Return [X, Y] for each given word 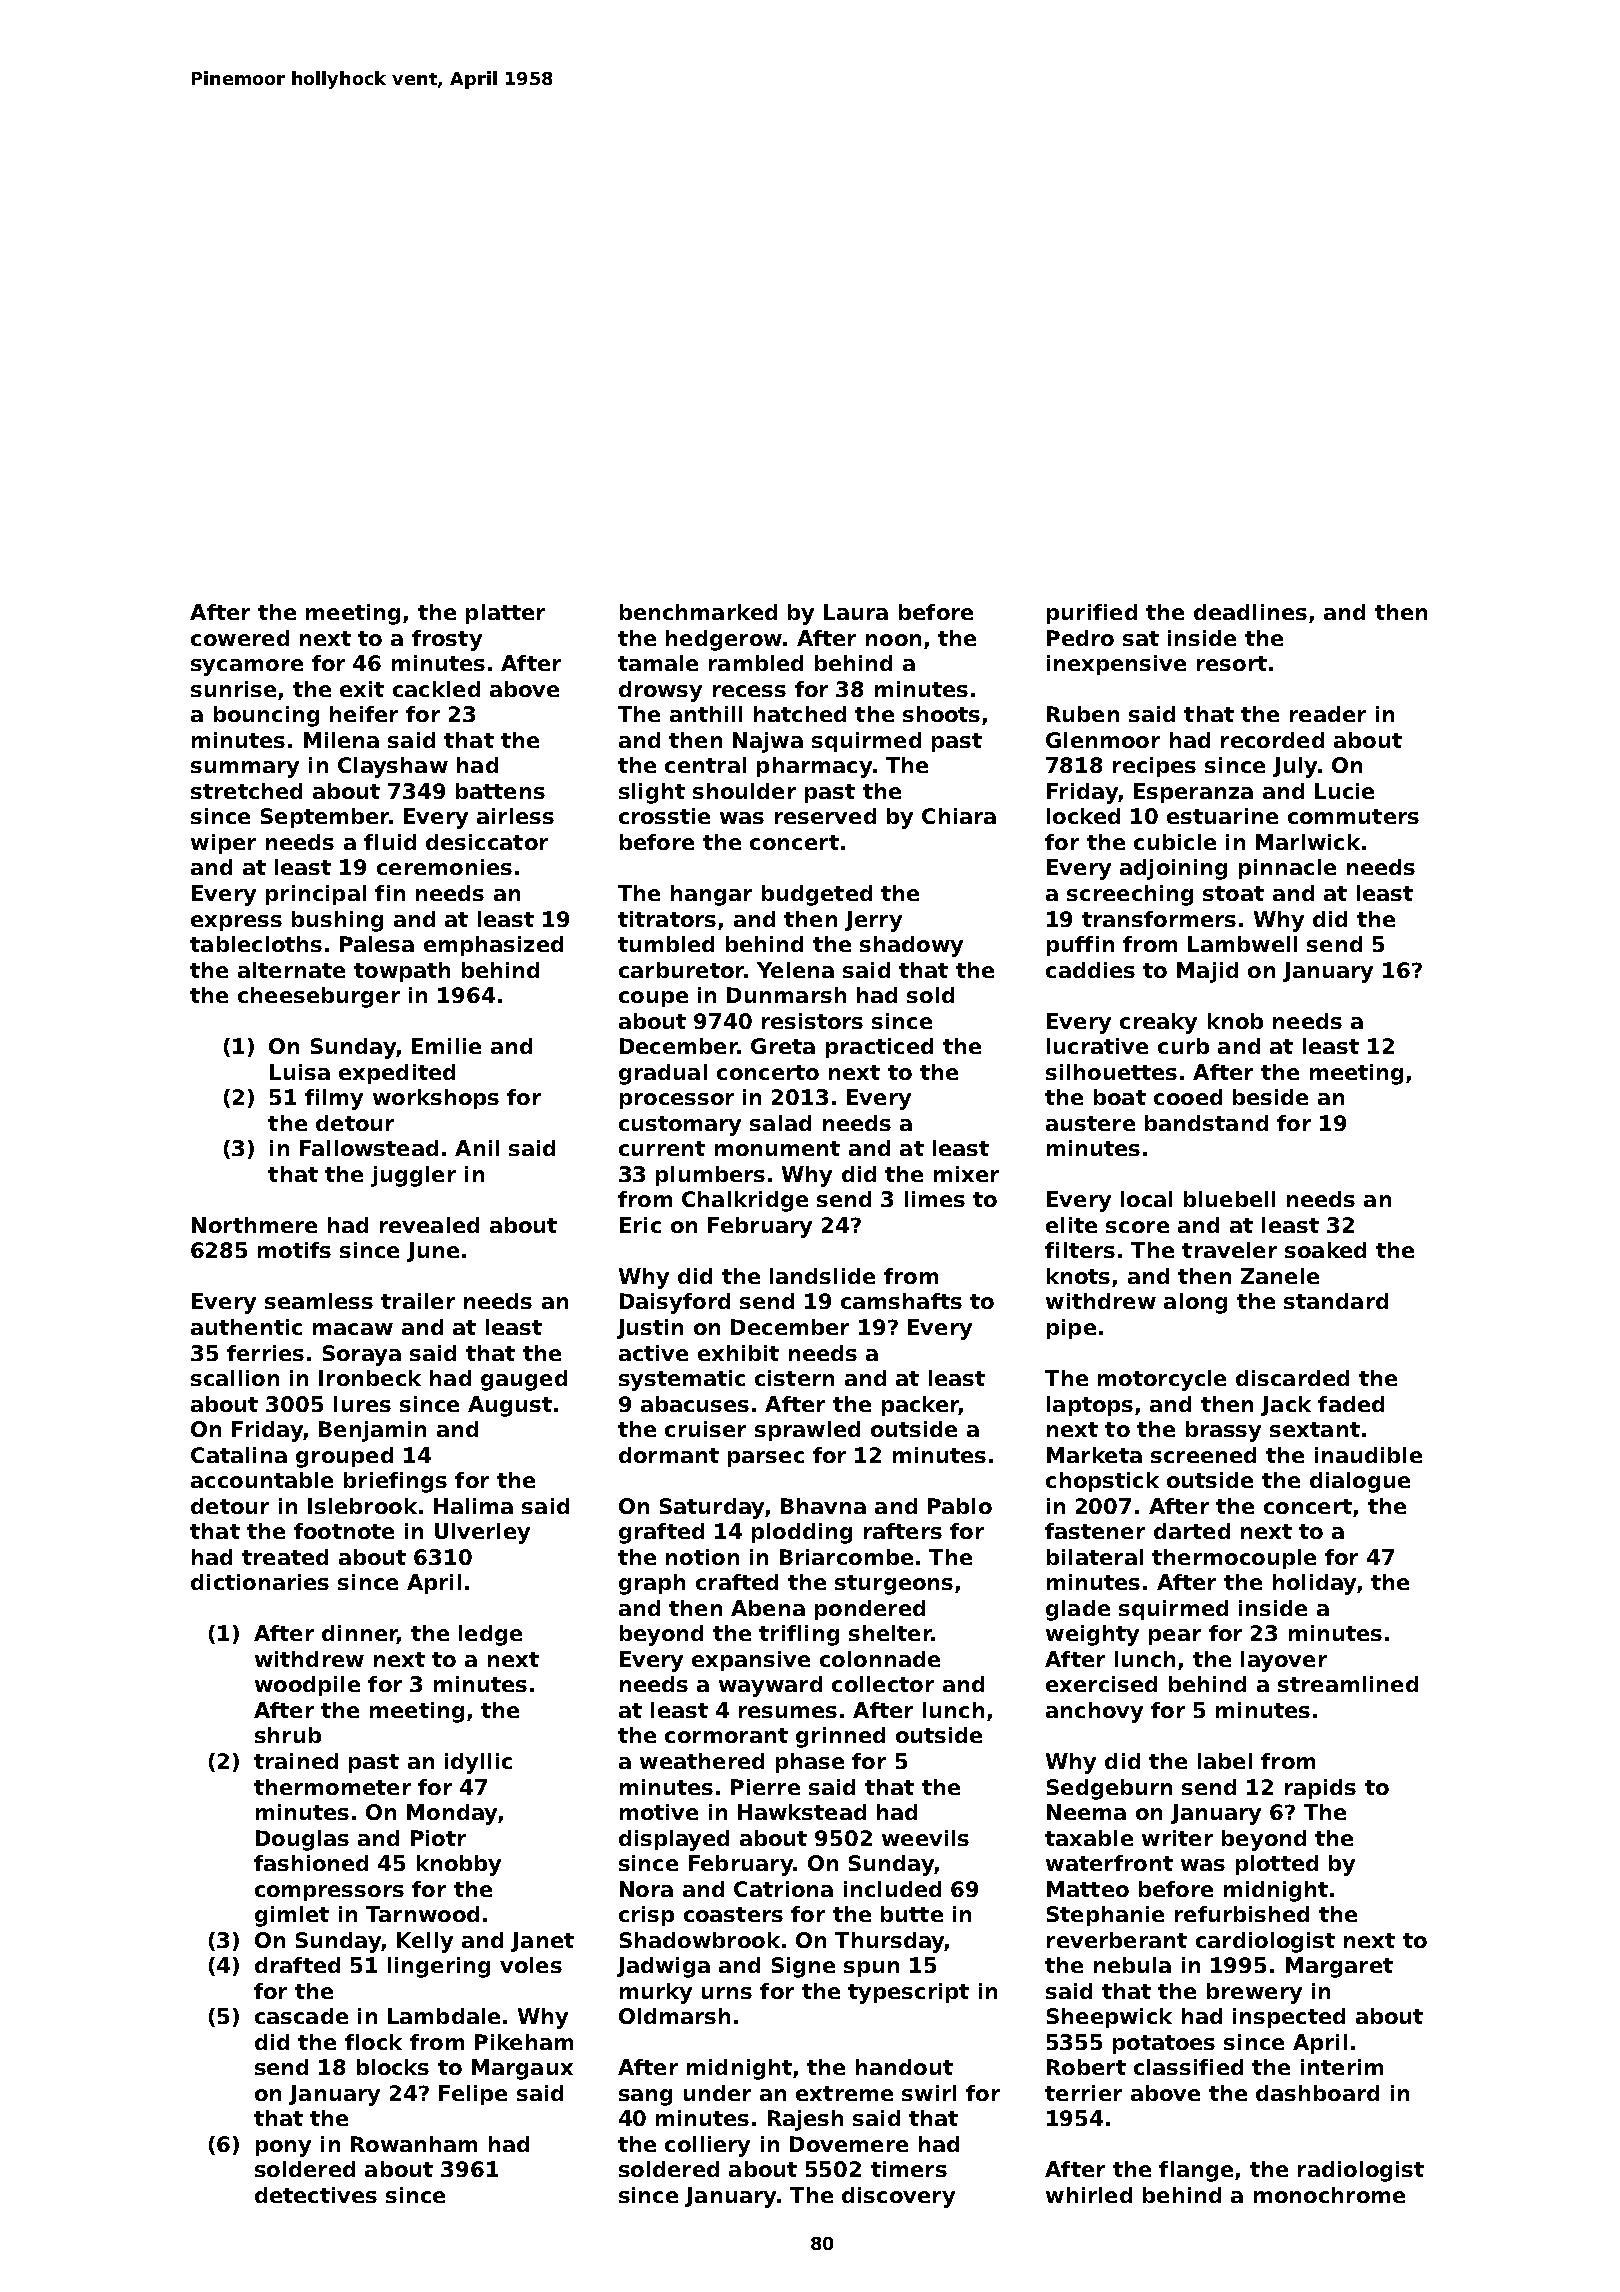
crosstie [664, 816]
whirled [1089, 2195]
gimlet [292, 1916]
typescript [908, 1993]
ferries [265, 1353]
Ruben [1083, 714]
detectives [316, 2195]
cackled [436, 689]
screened [1203, 1455]
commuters [1353, 816]
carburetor [681, 970]
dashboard [1317, 2093]
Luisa [300, 1072]
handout [904, 2067]
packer [920, 1406]
